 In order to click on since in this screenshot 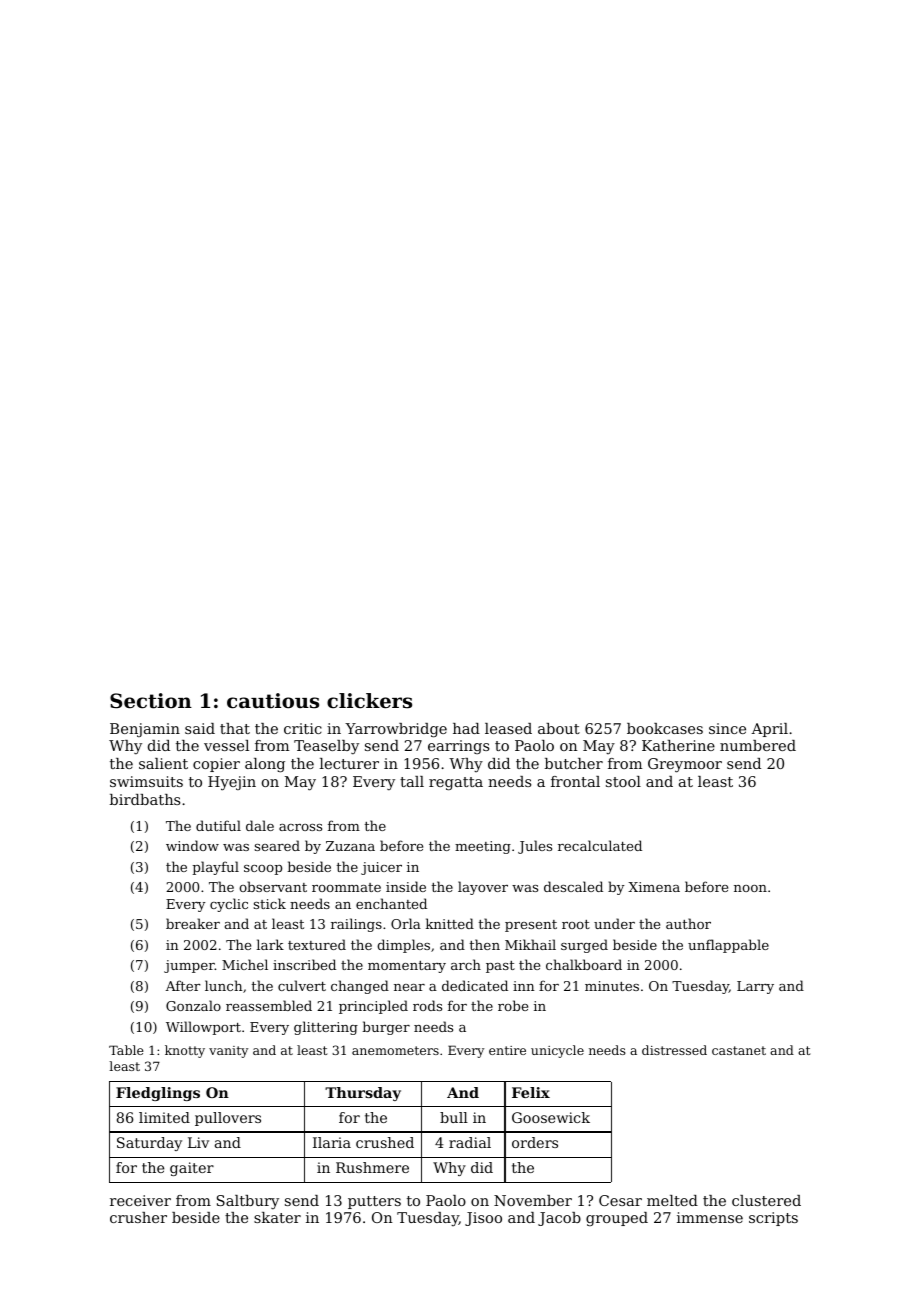, I will do `click(727, 728)`.
